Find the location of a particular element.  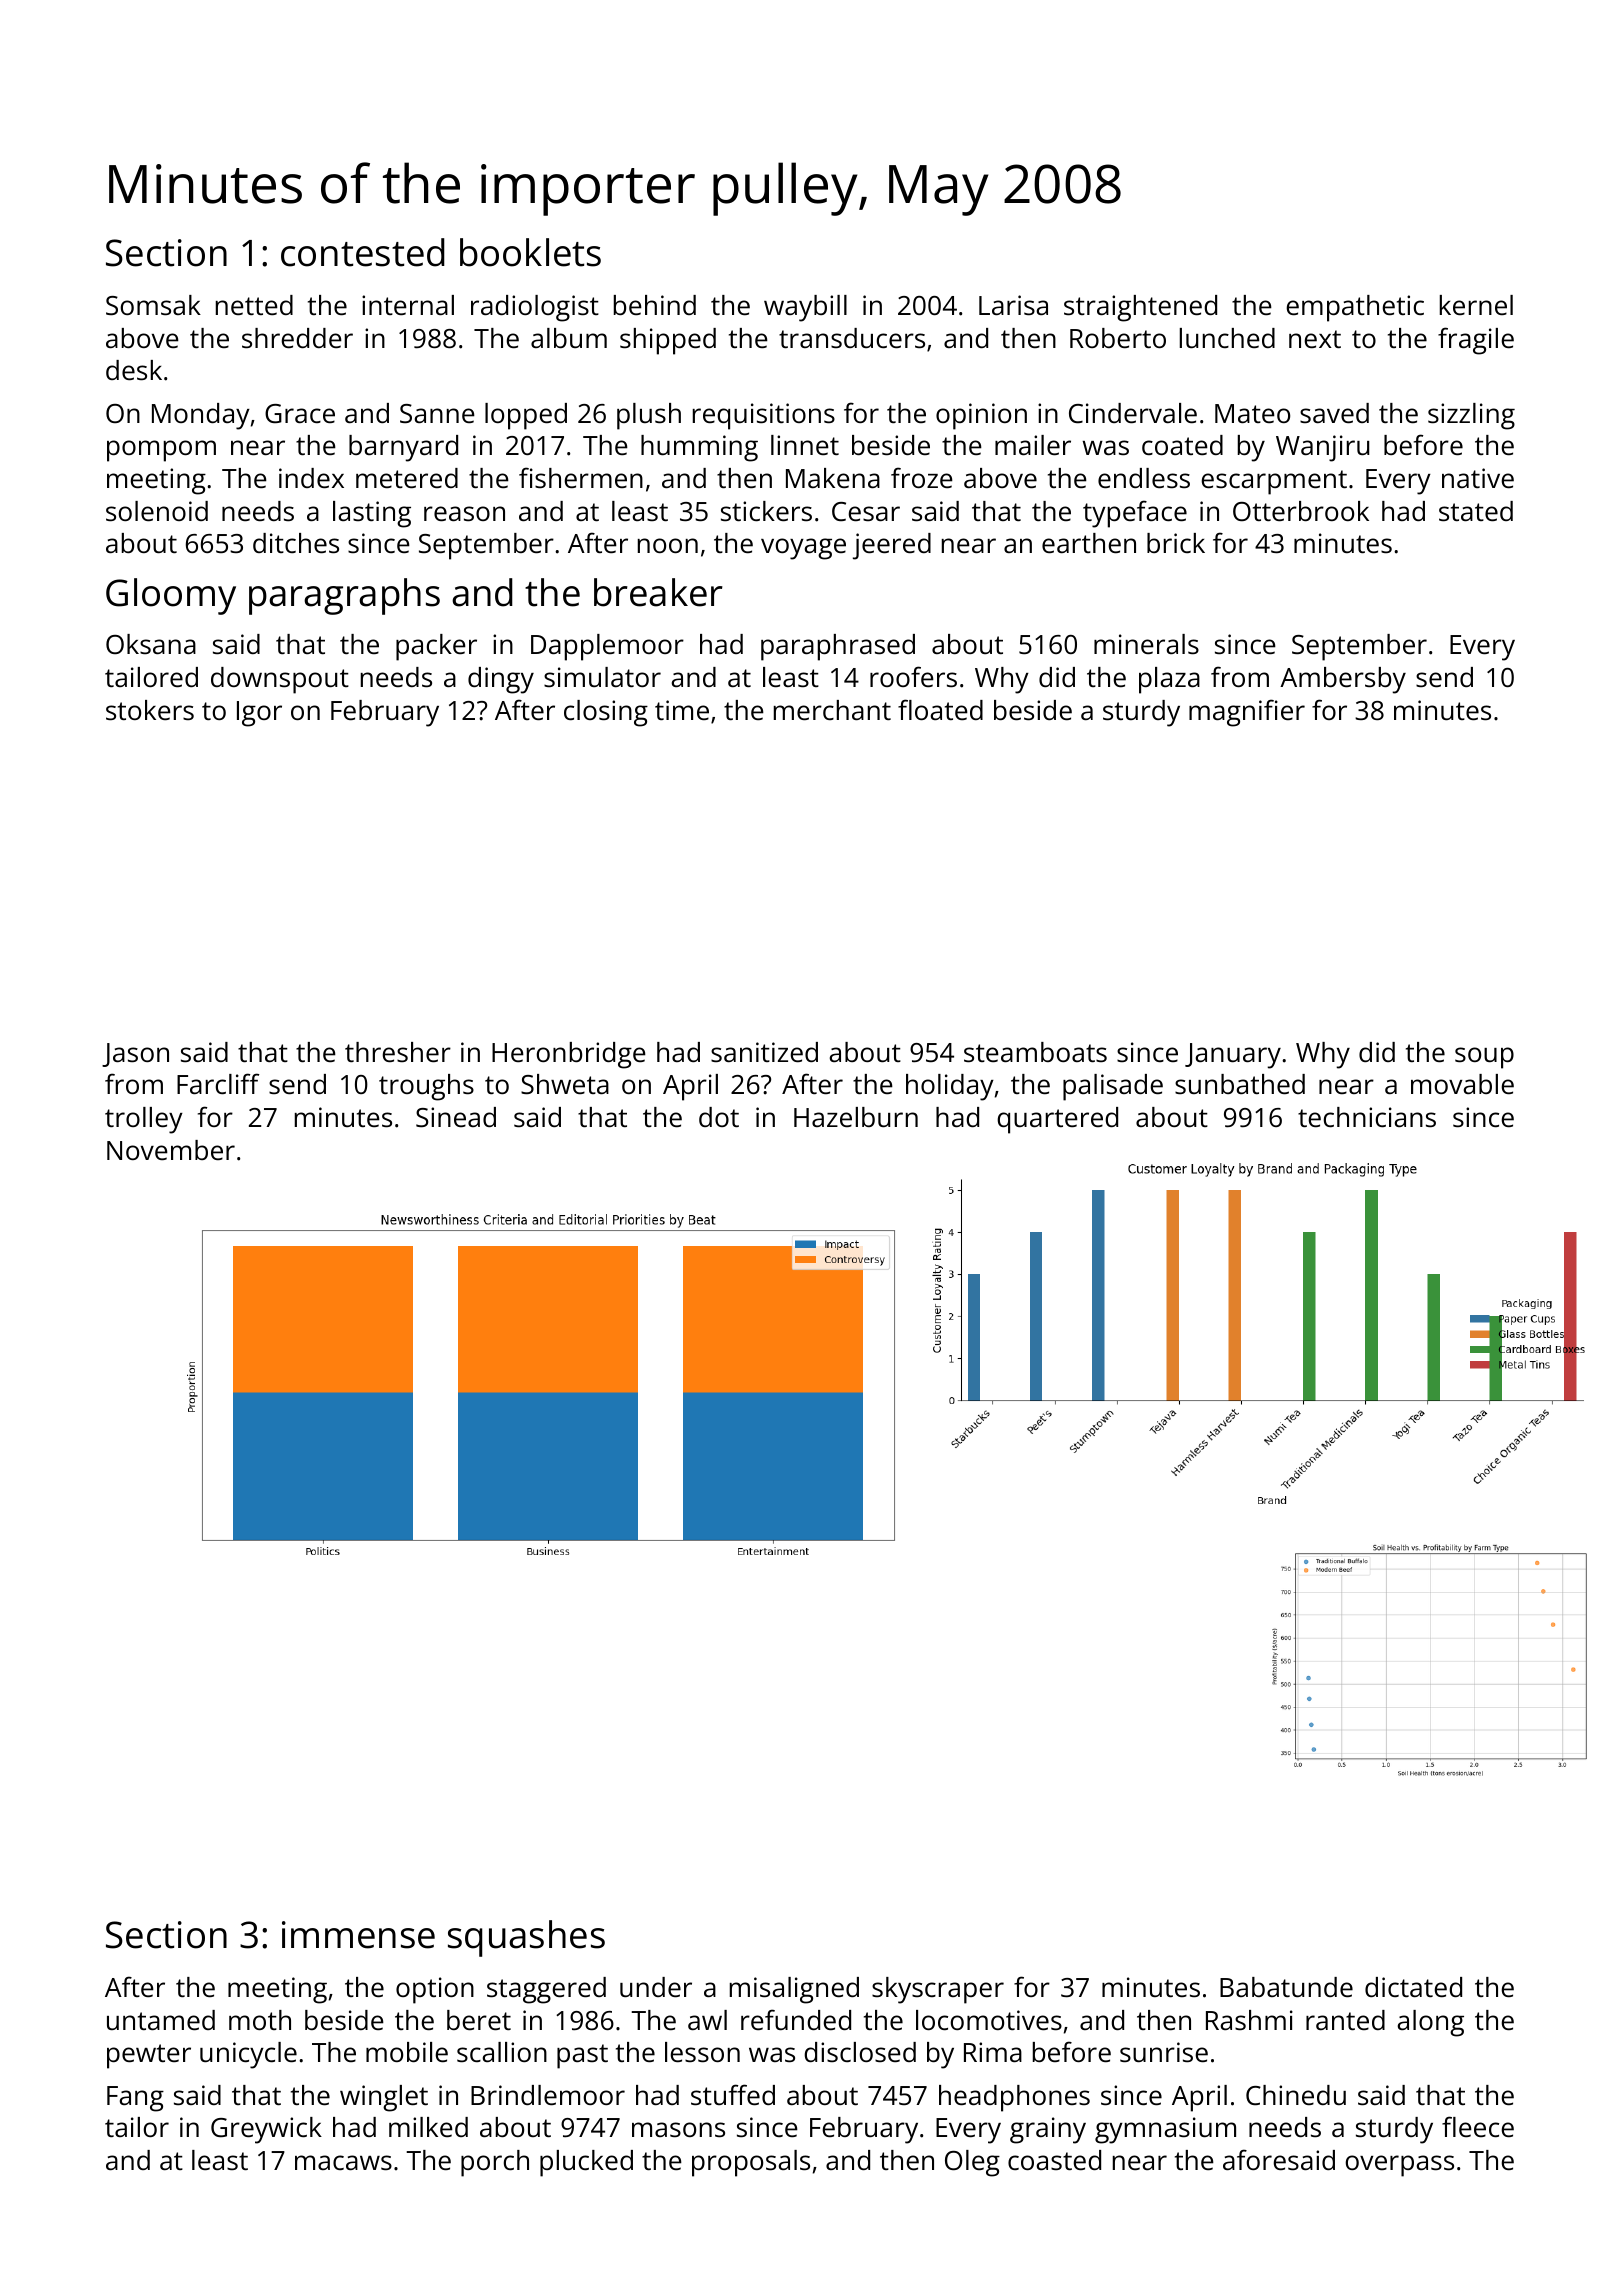

overpass is located at coordinates (1399, 2166).
